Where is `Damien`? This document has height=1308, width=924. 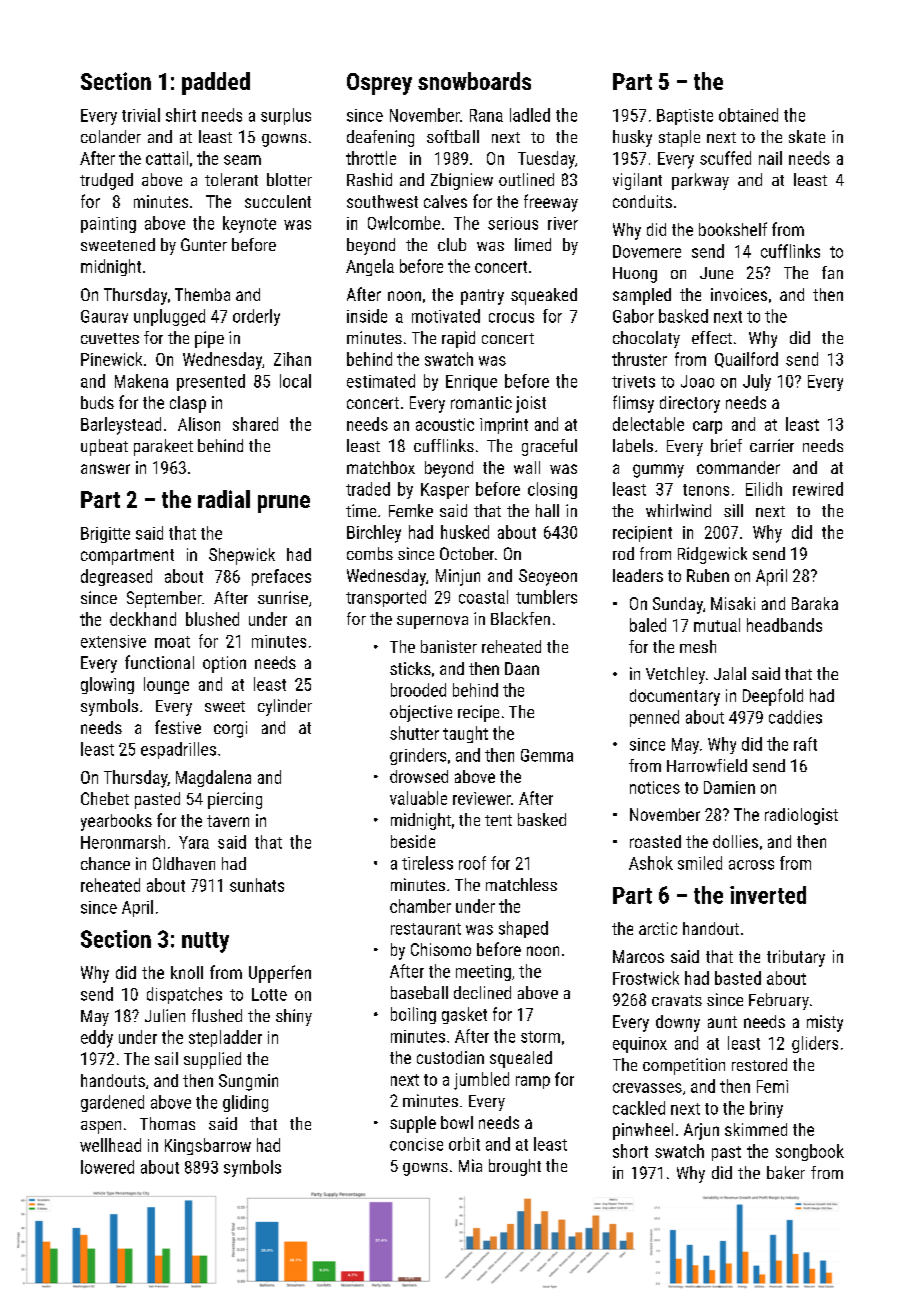 Damien is located at coordinates (729, 787).
